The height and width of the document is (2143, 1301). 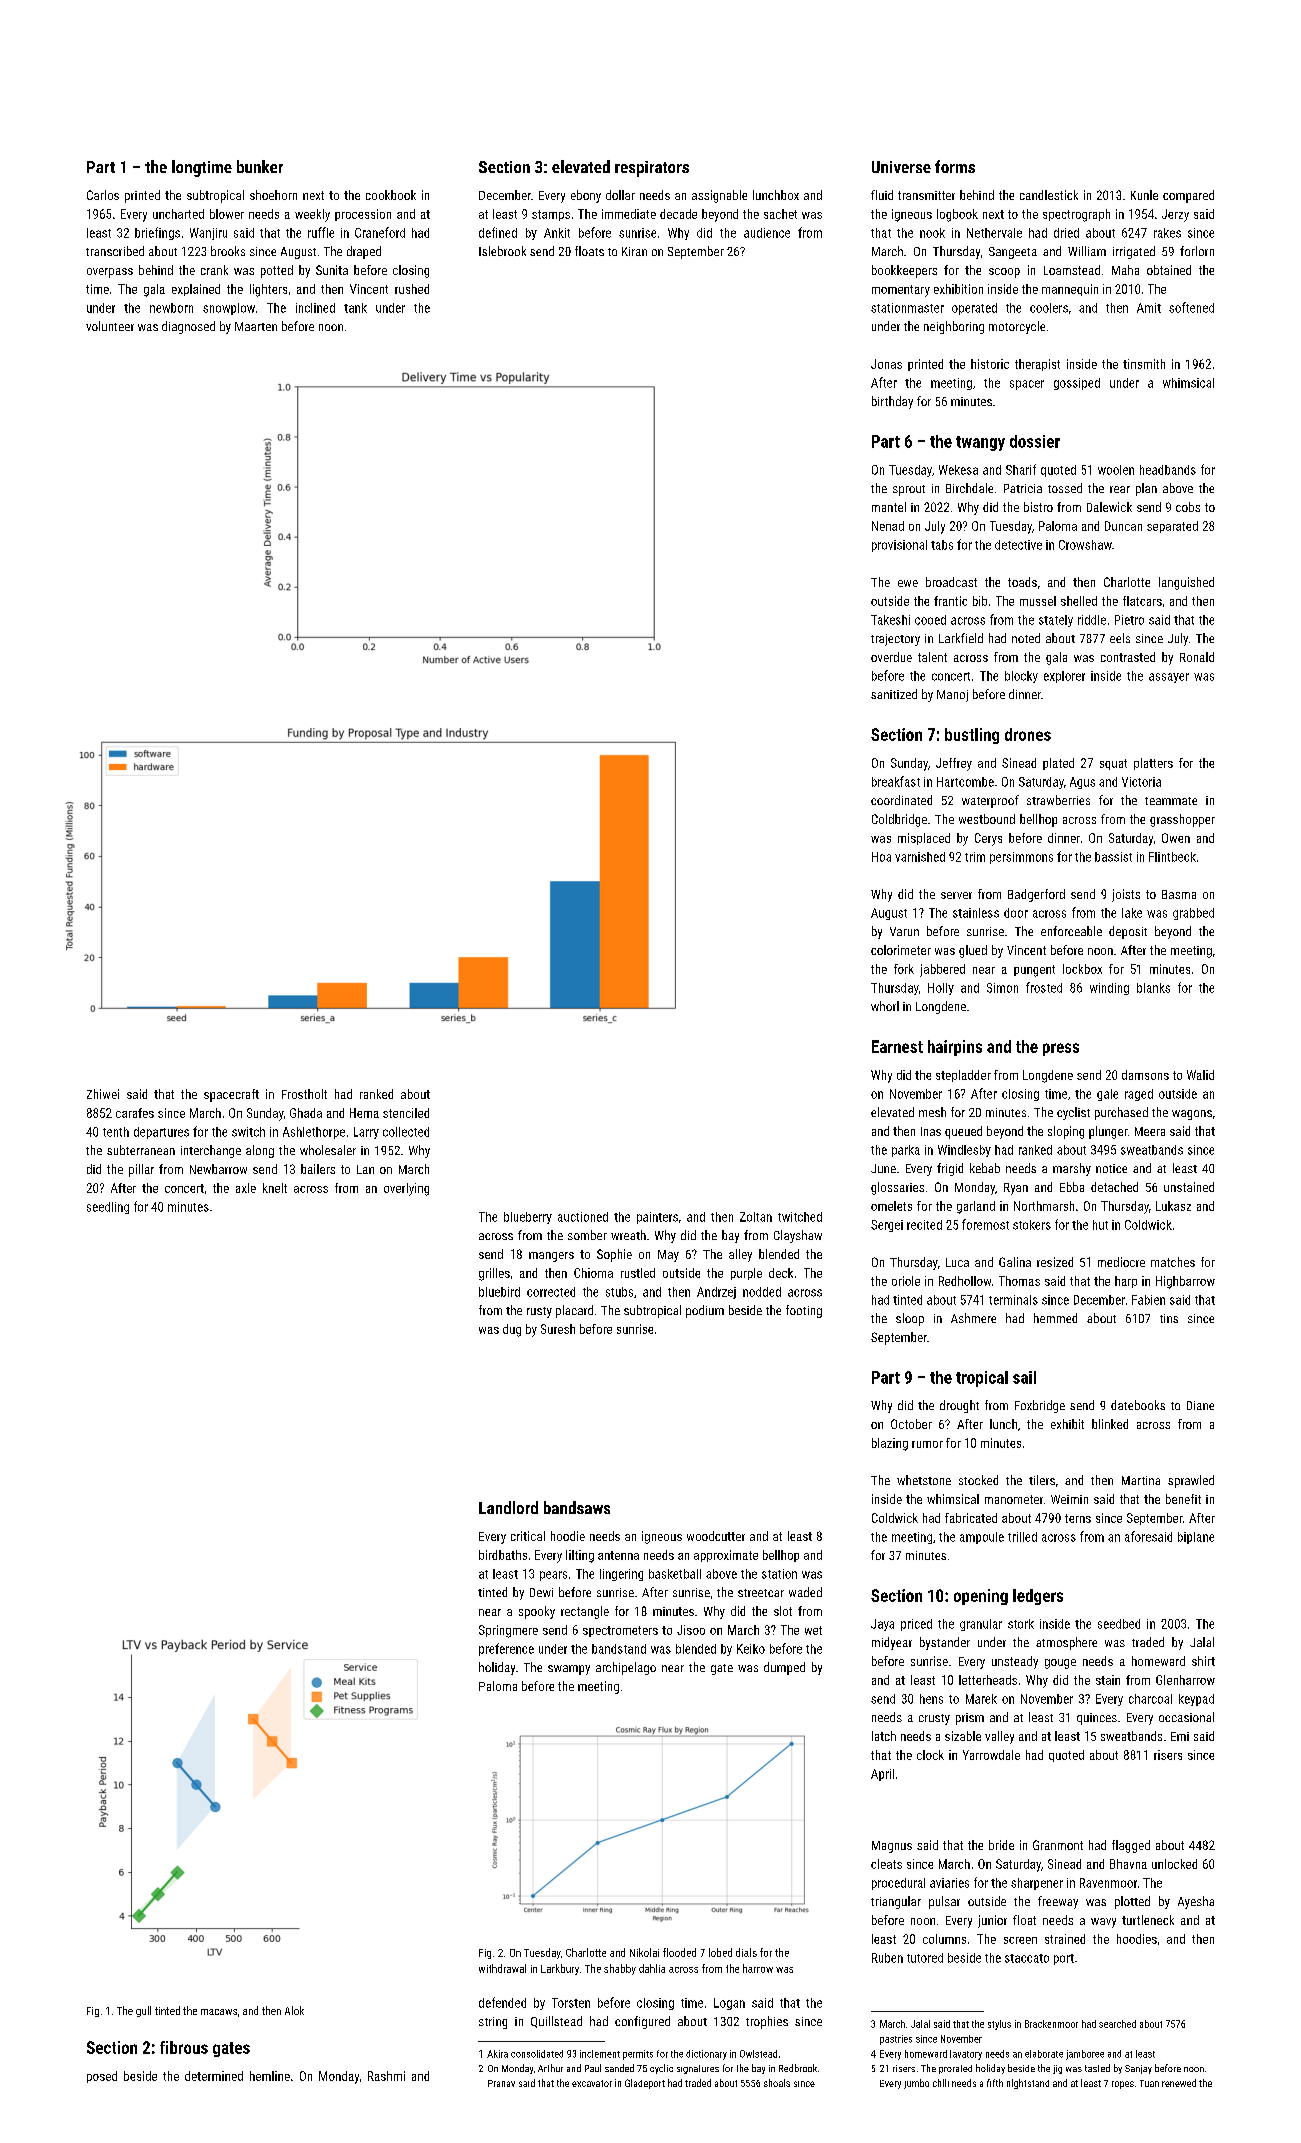 I want to click on nightstand, so click(x=1028, y=2084).
